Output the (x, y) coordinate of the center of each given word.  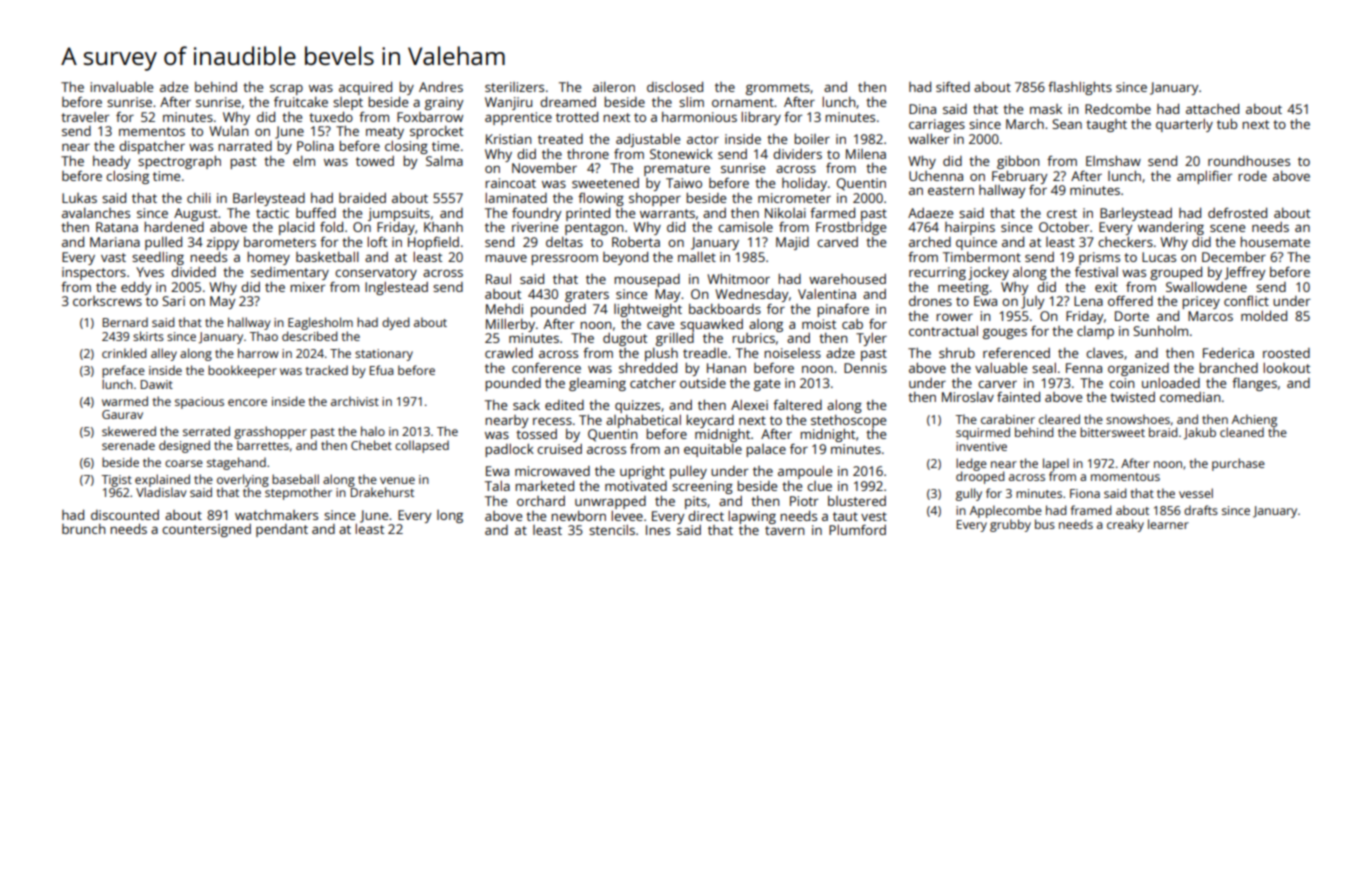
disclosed (675, 86)
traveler (85, 117)
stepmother (298, 493)
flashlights (1080, 88)
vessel (1196, 493)
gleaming (597, 384)
